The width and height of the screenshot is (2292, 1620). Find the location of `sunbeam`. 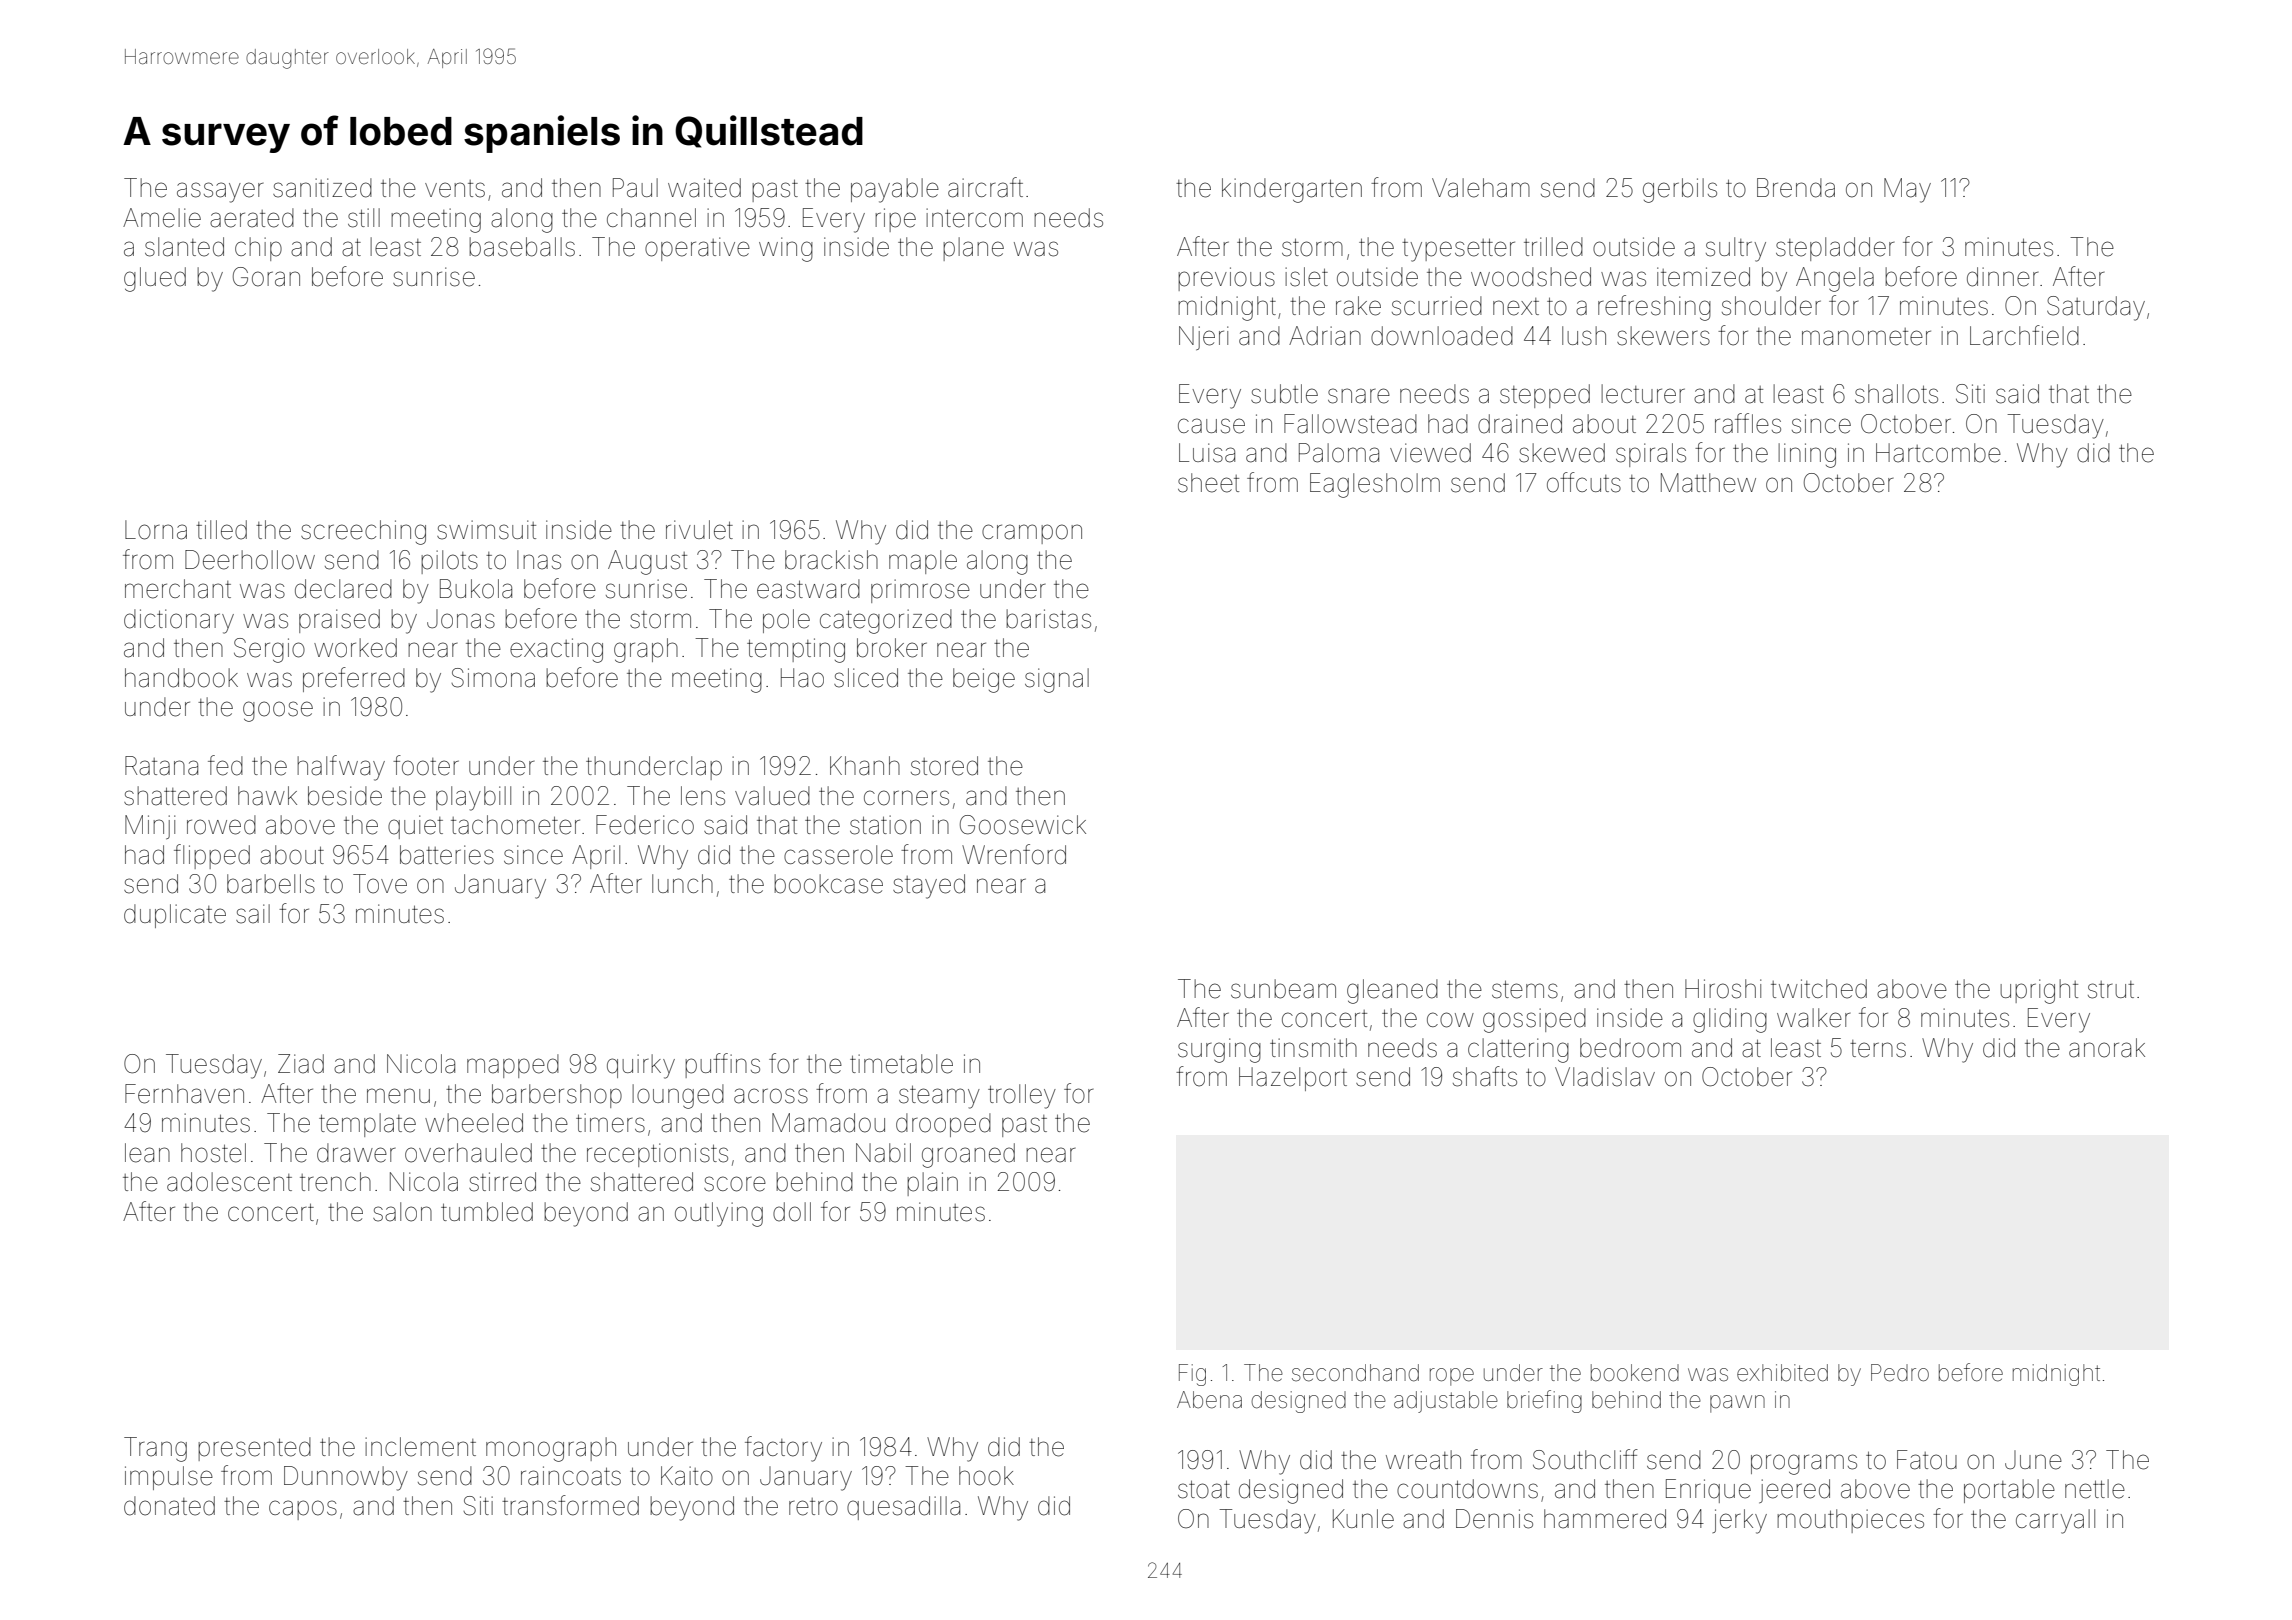

sunbeam is located at coordinates (1283, 989).
